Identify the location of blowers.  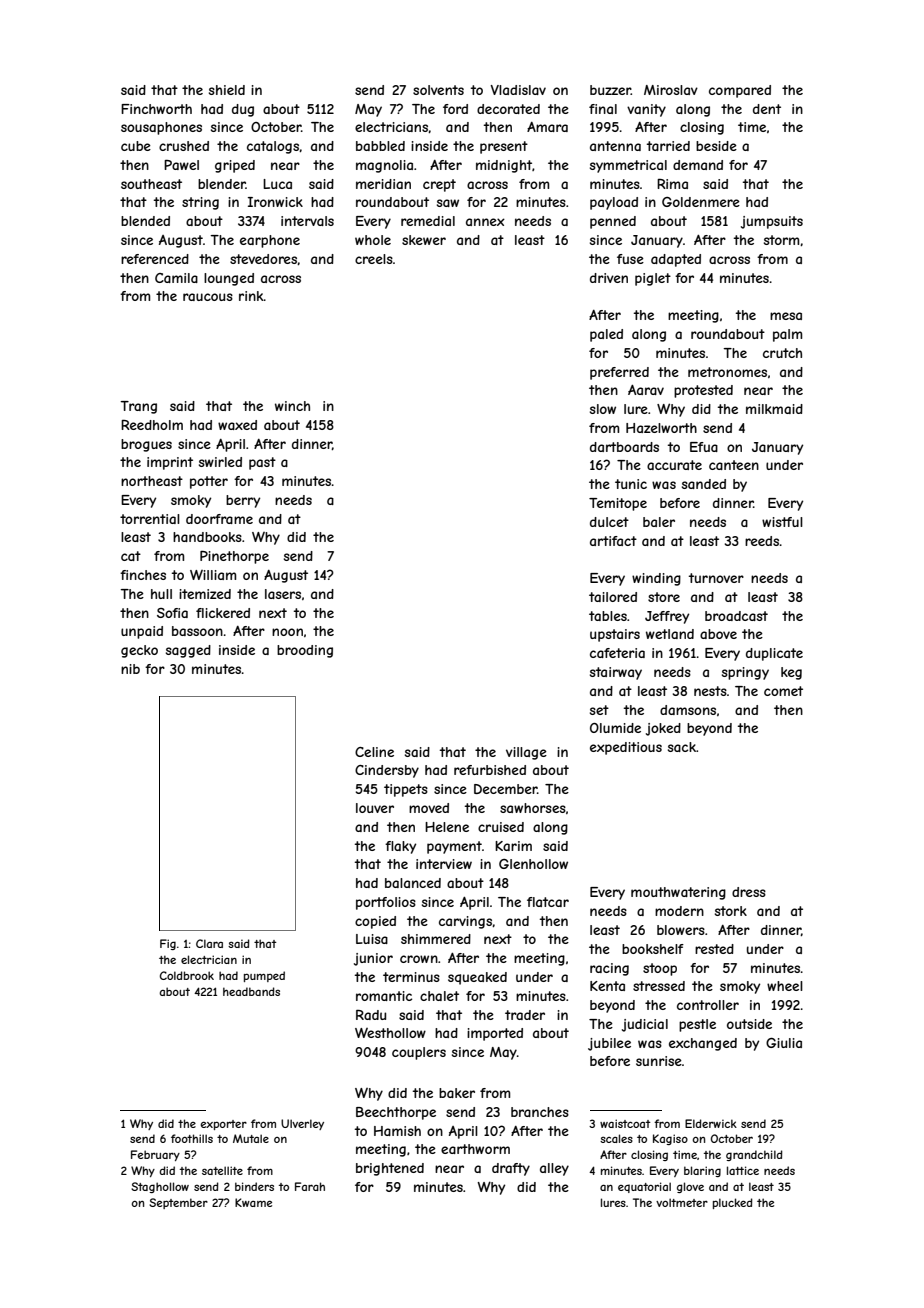
(681, 930).
